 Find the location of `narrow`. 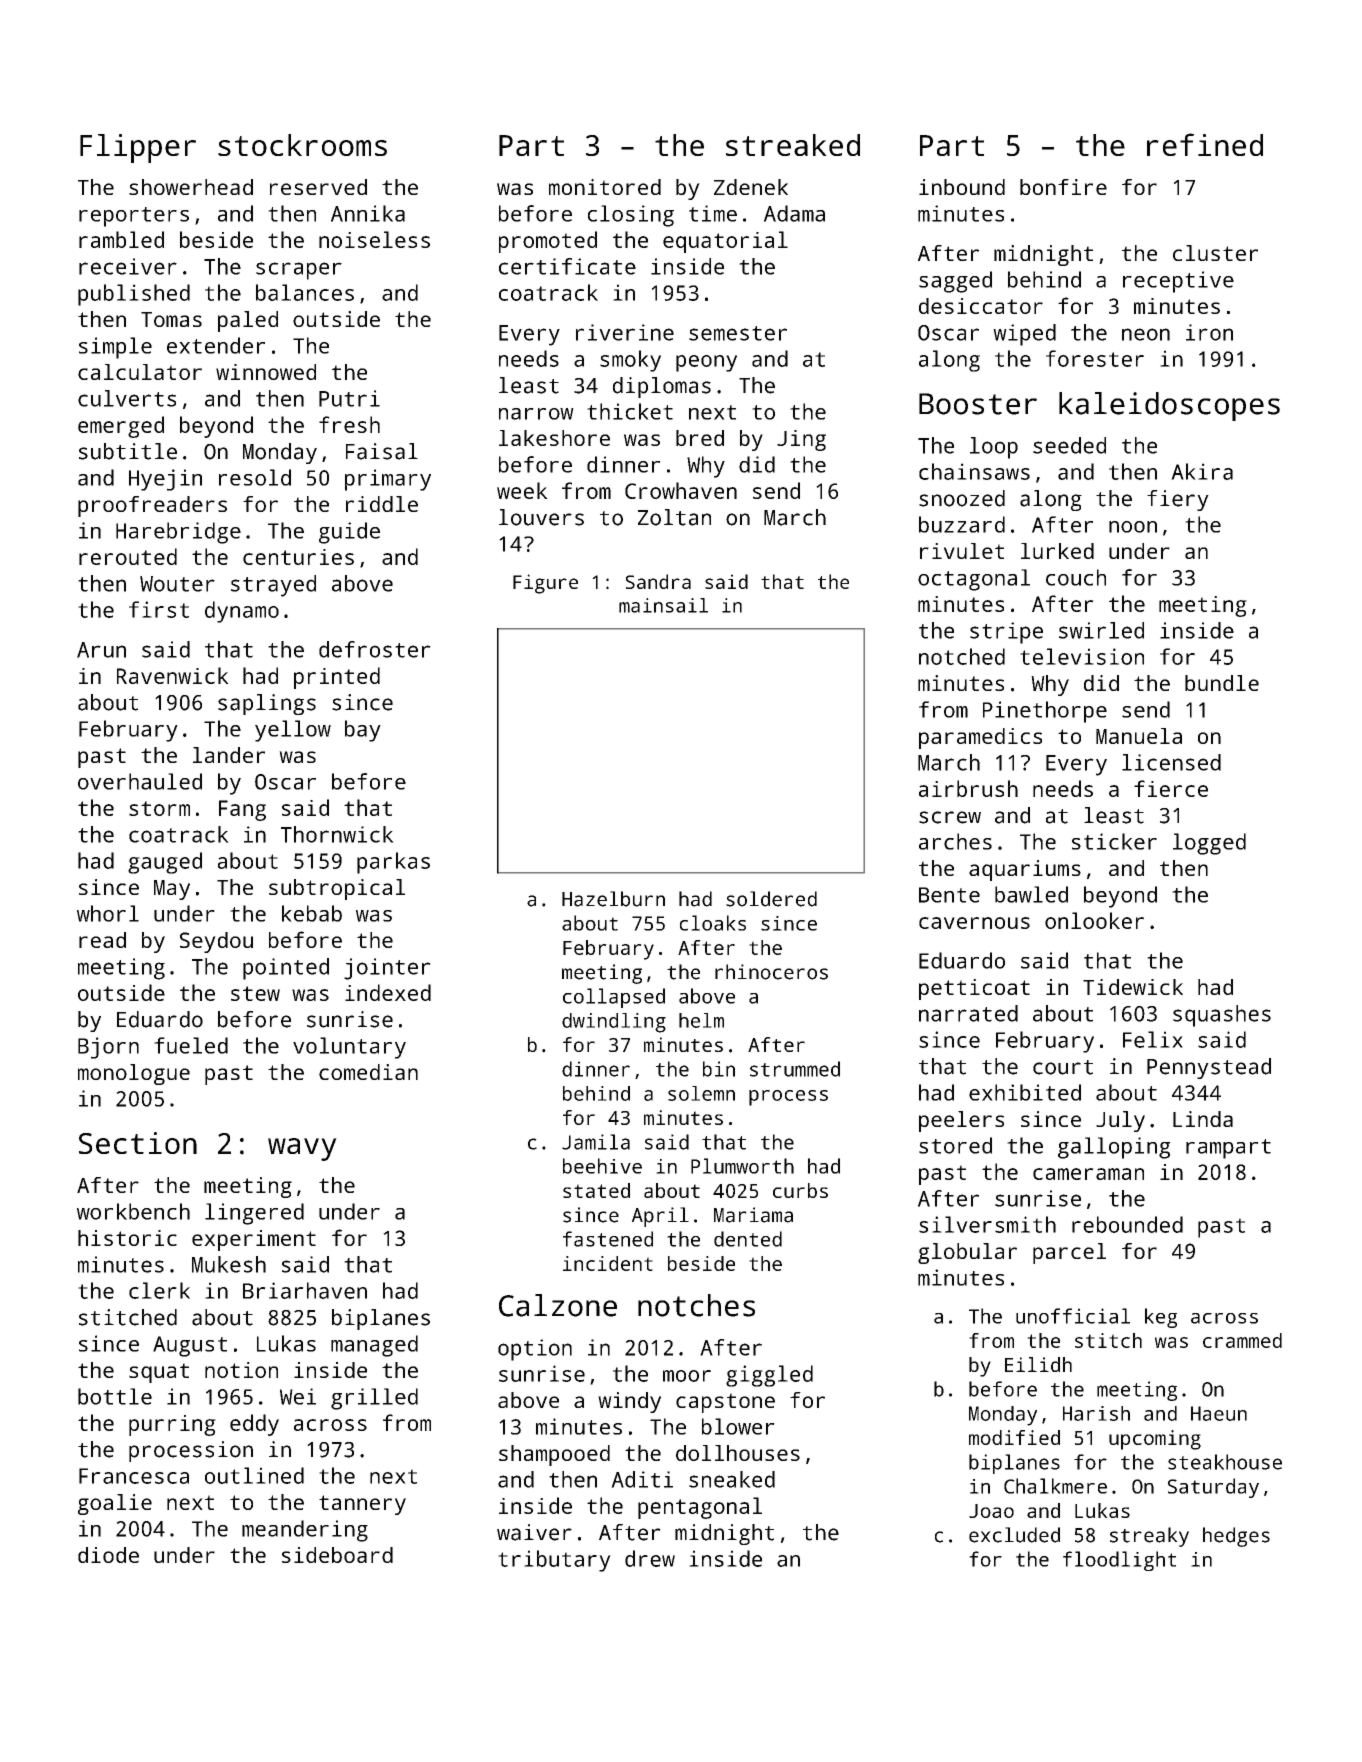

narrow is located at coordinates (536, 414).
